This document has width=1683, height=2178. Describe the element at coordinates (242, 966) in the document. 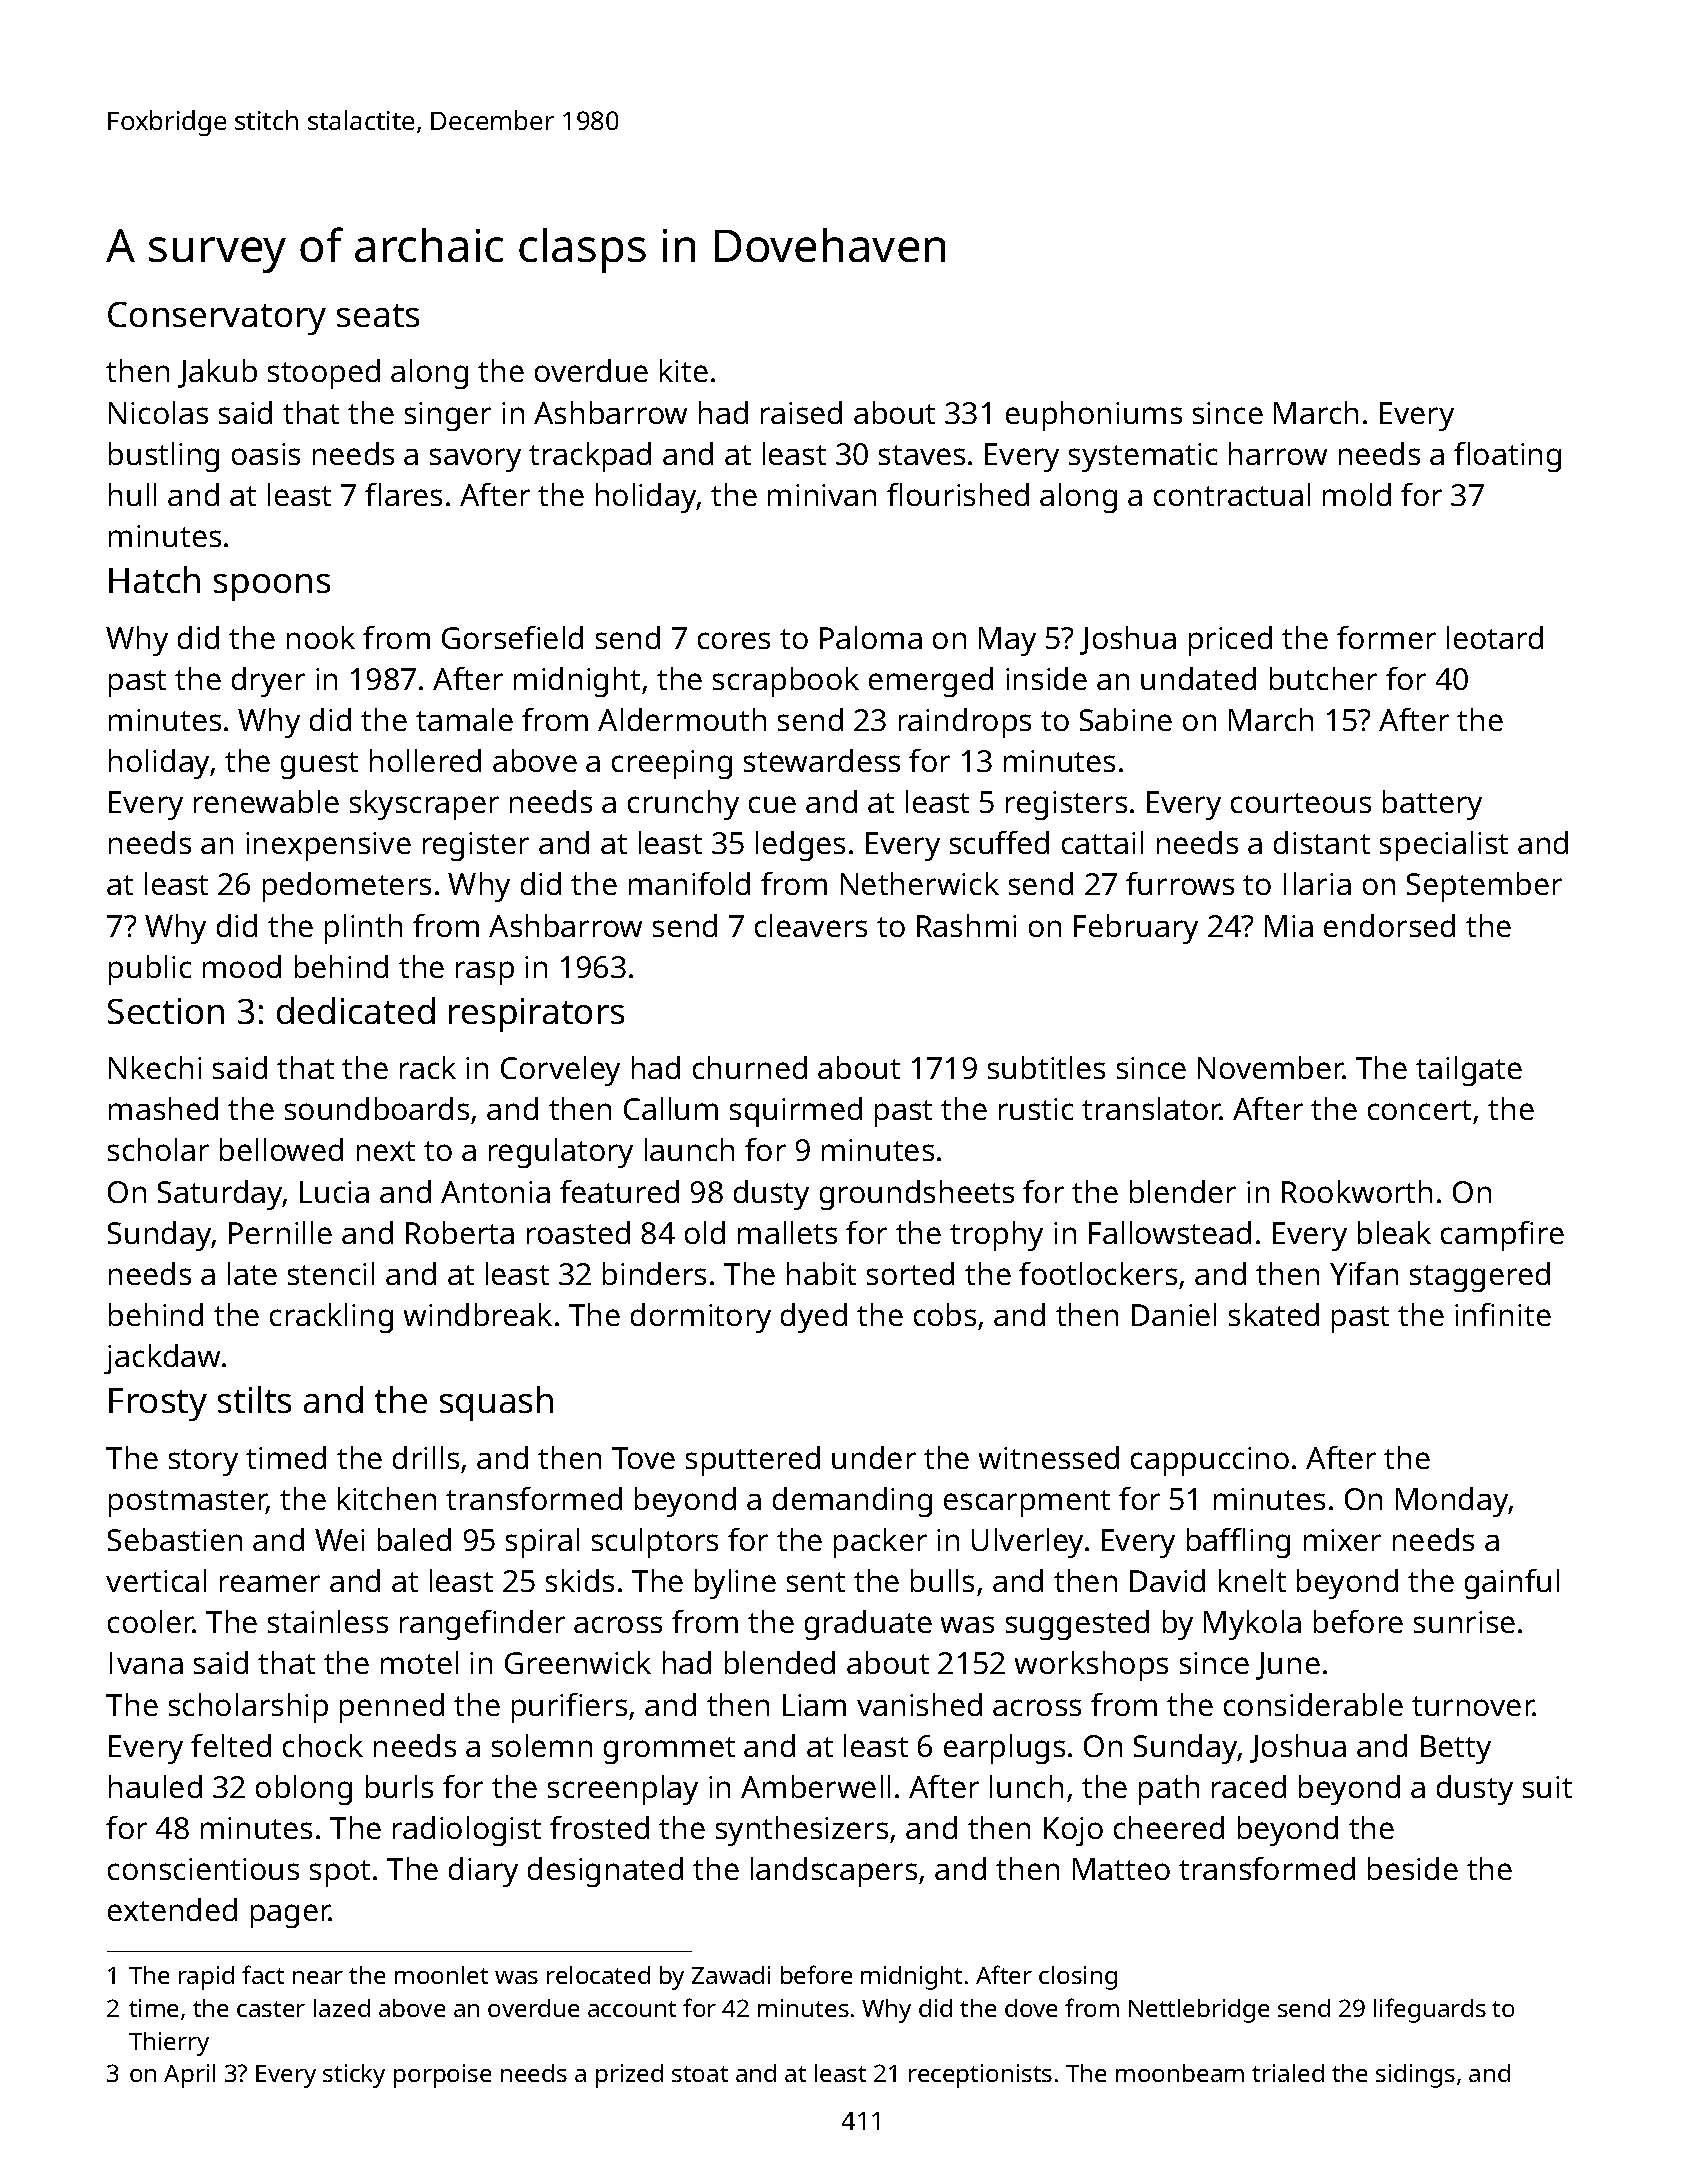

I see `mood` at that location.
